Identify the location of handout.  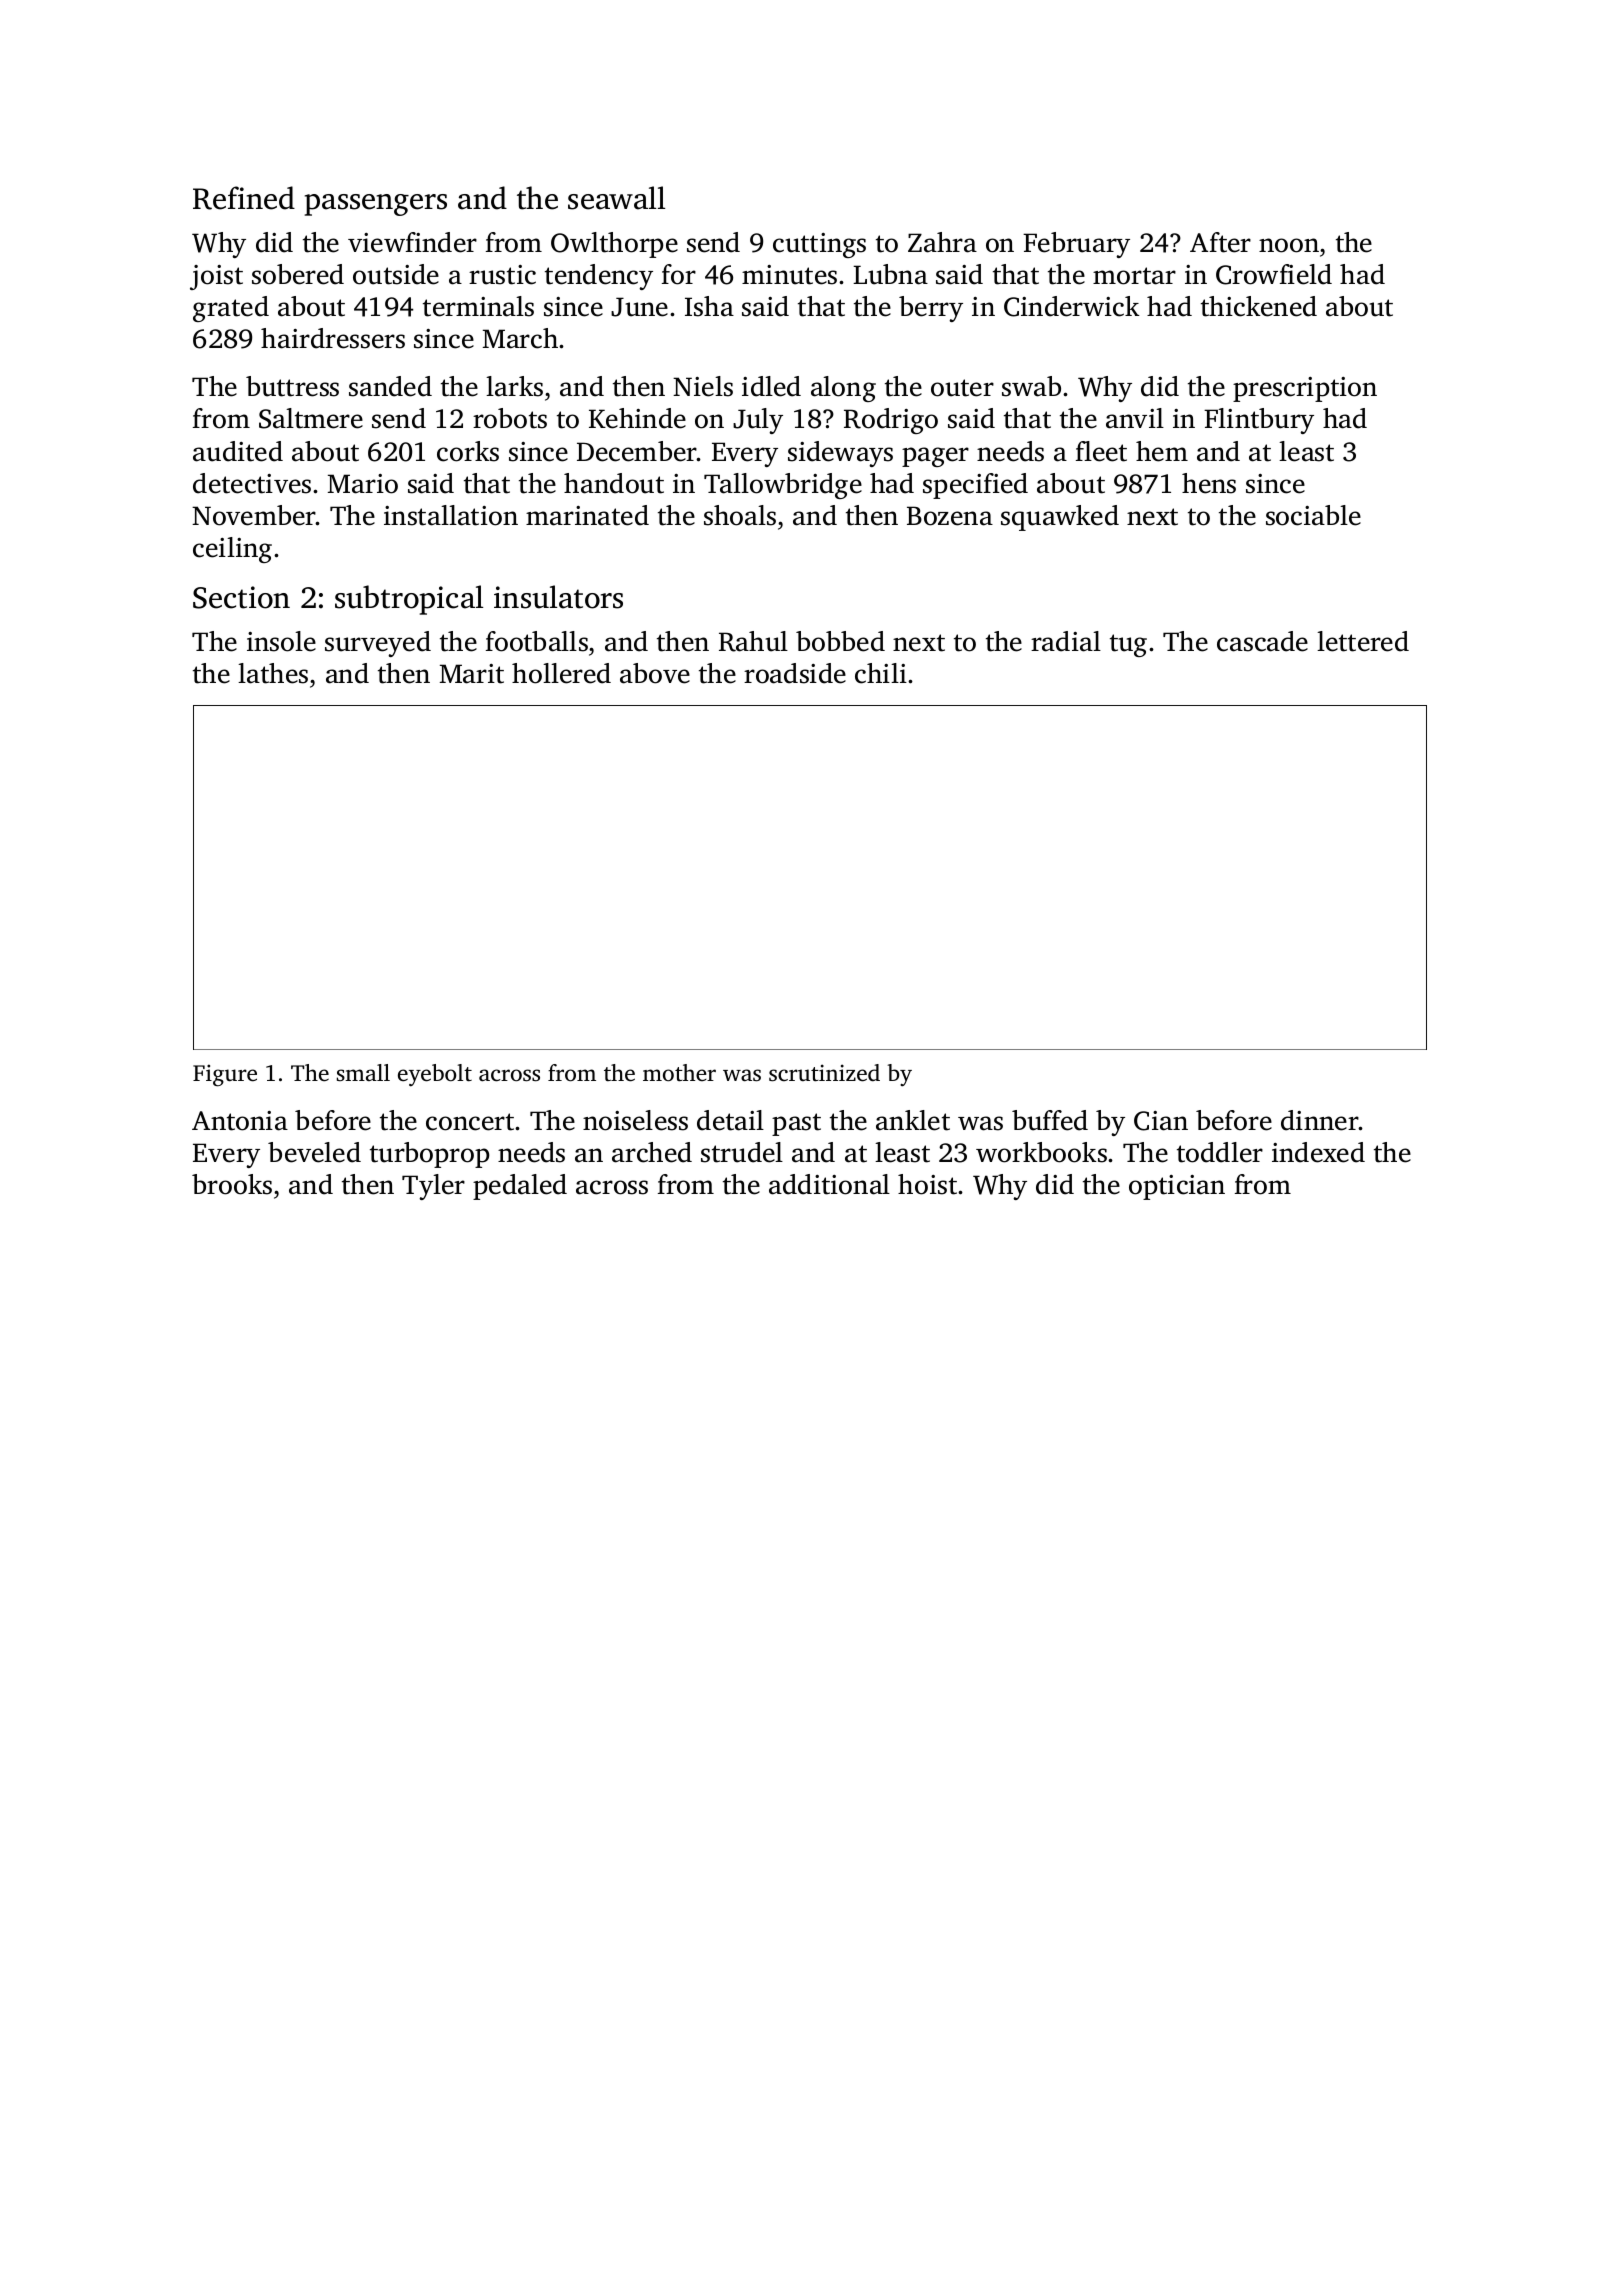
(614, 483).
